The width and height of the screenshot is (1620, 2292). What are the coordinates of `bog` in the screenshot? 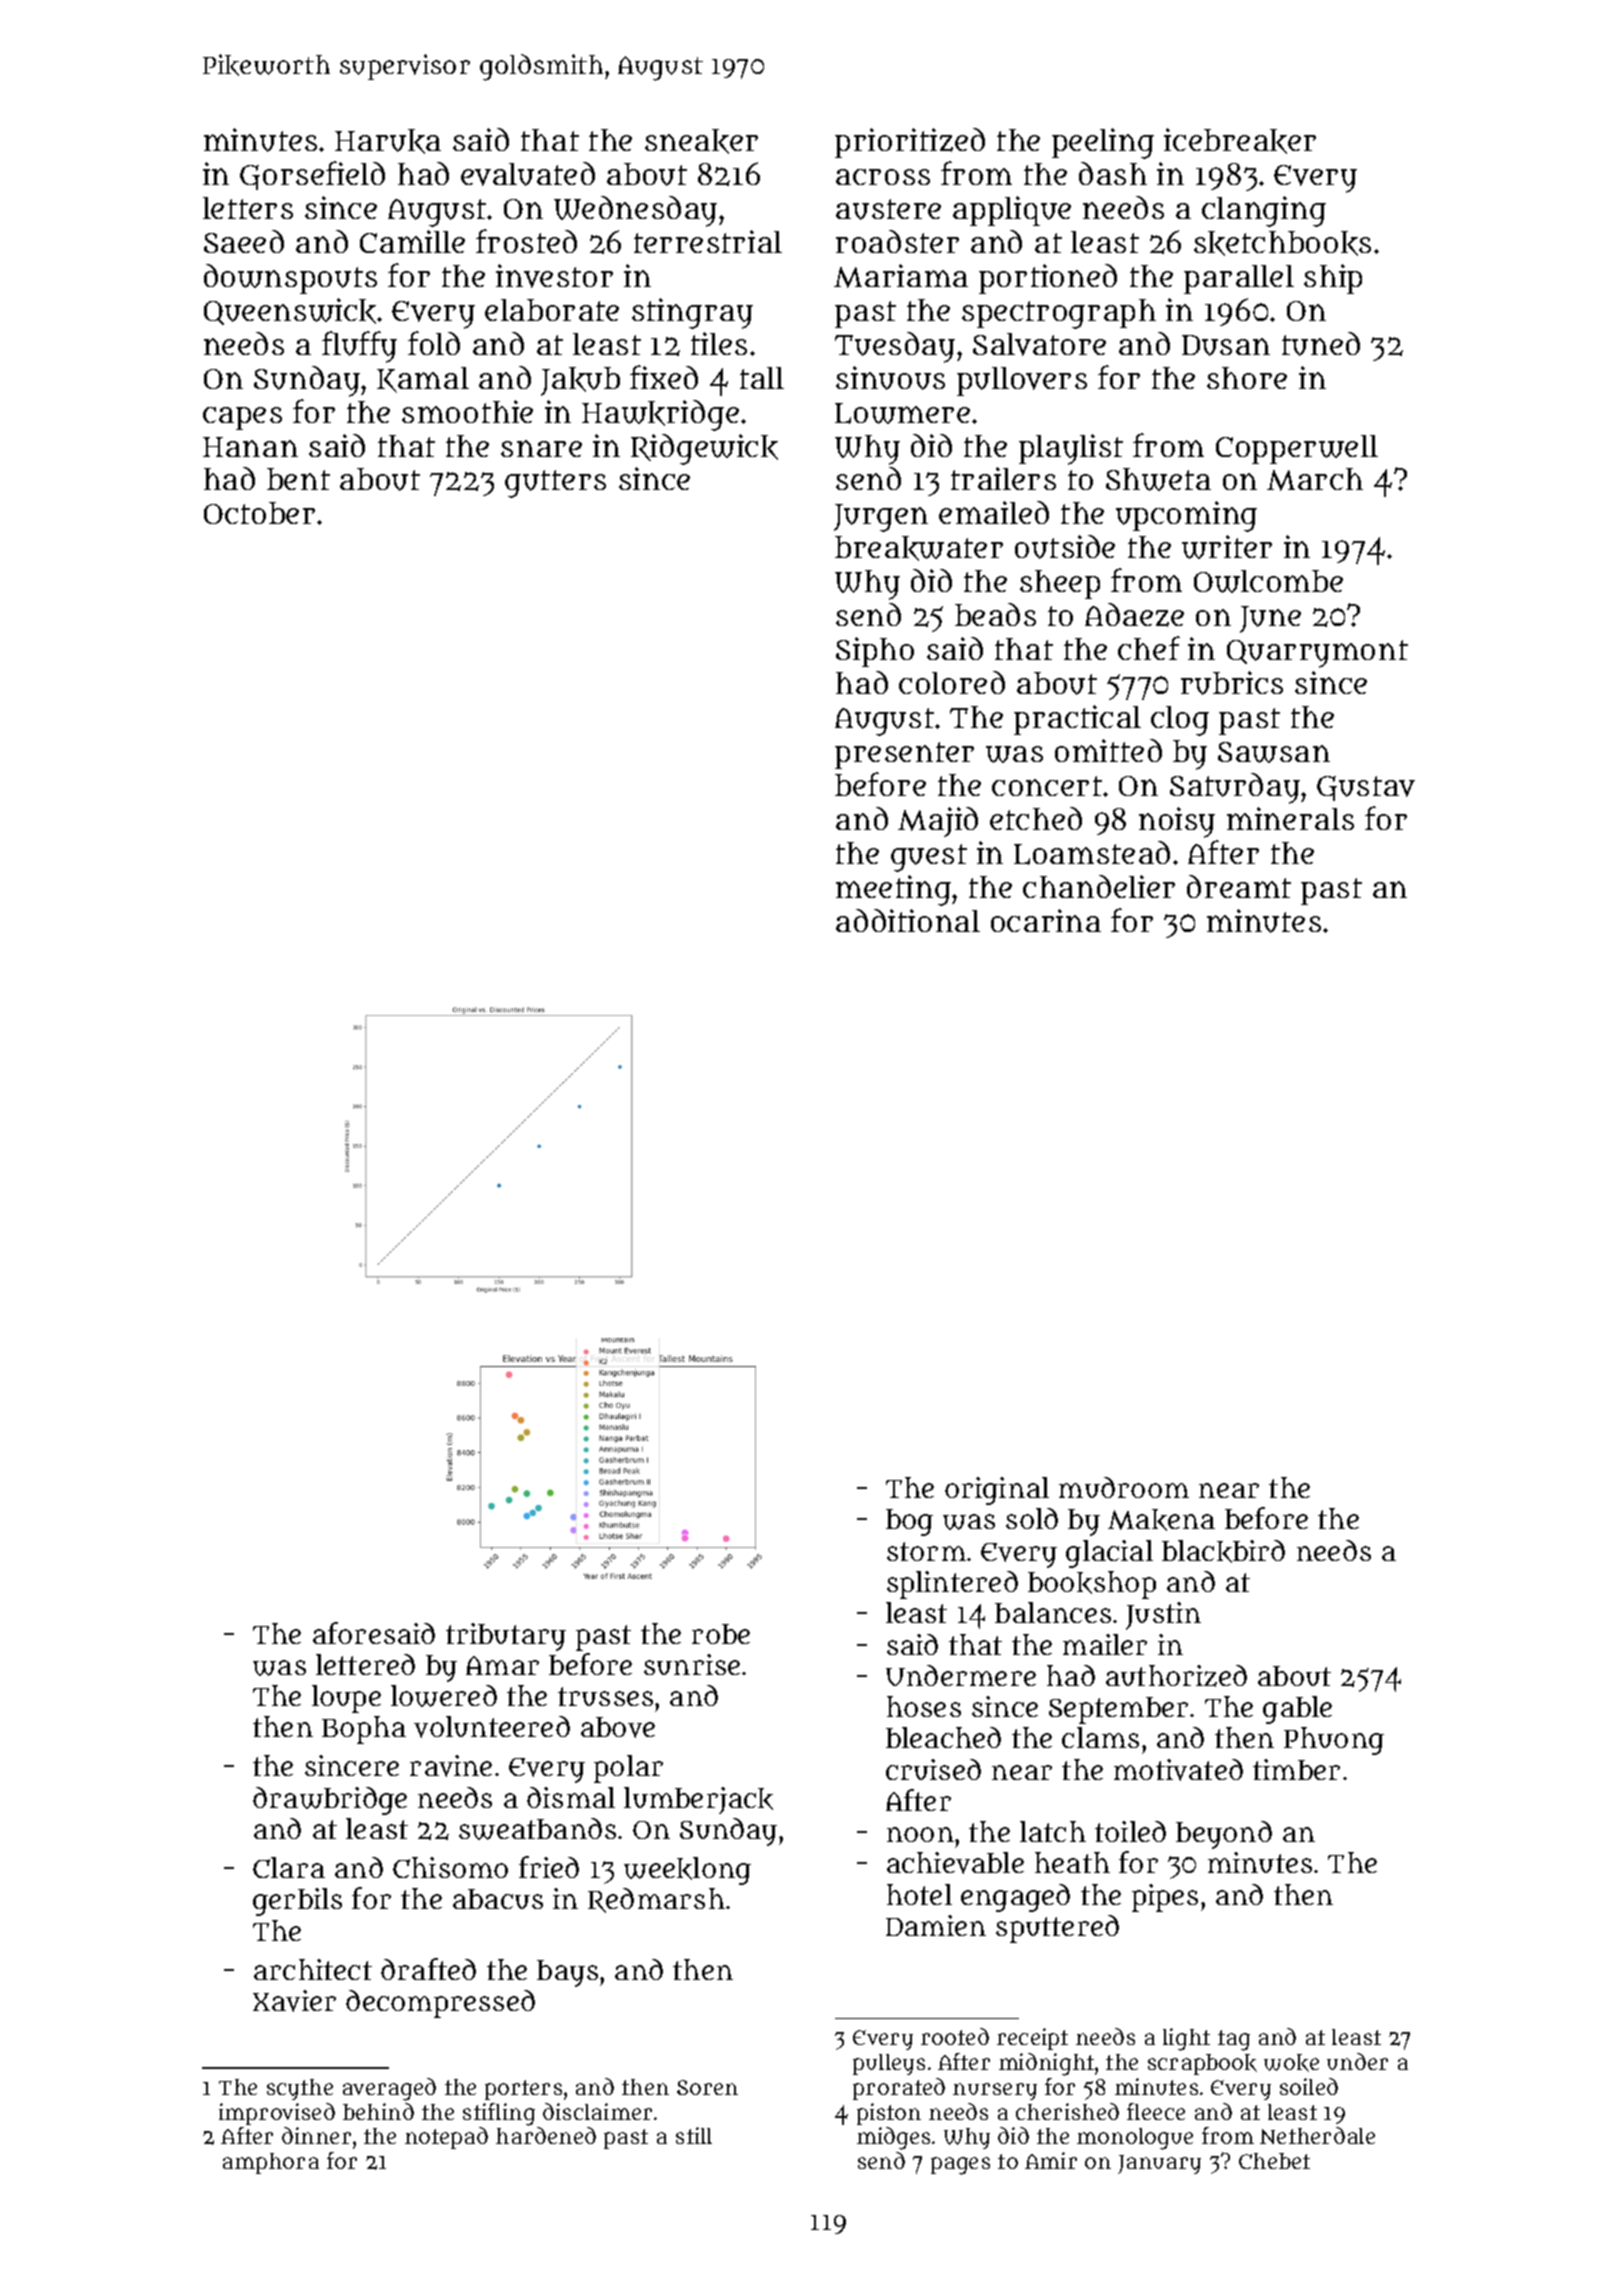 It's located at (909, 1522).
